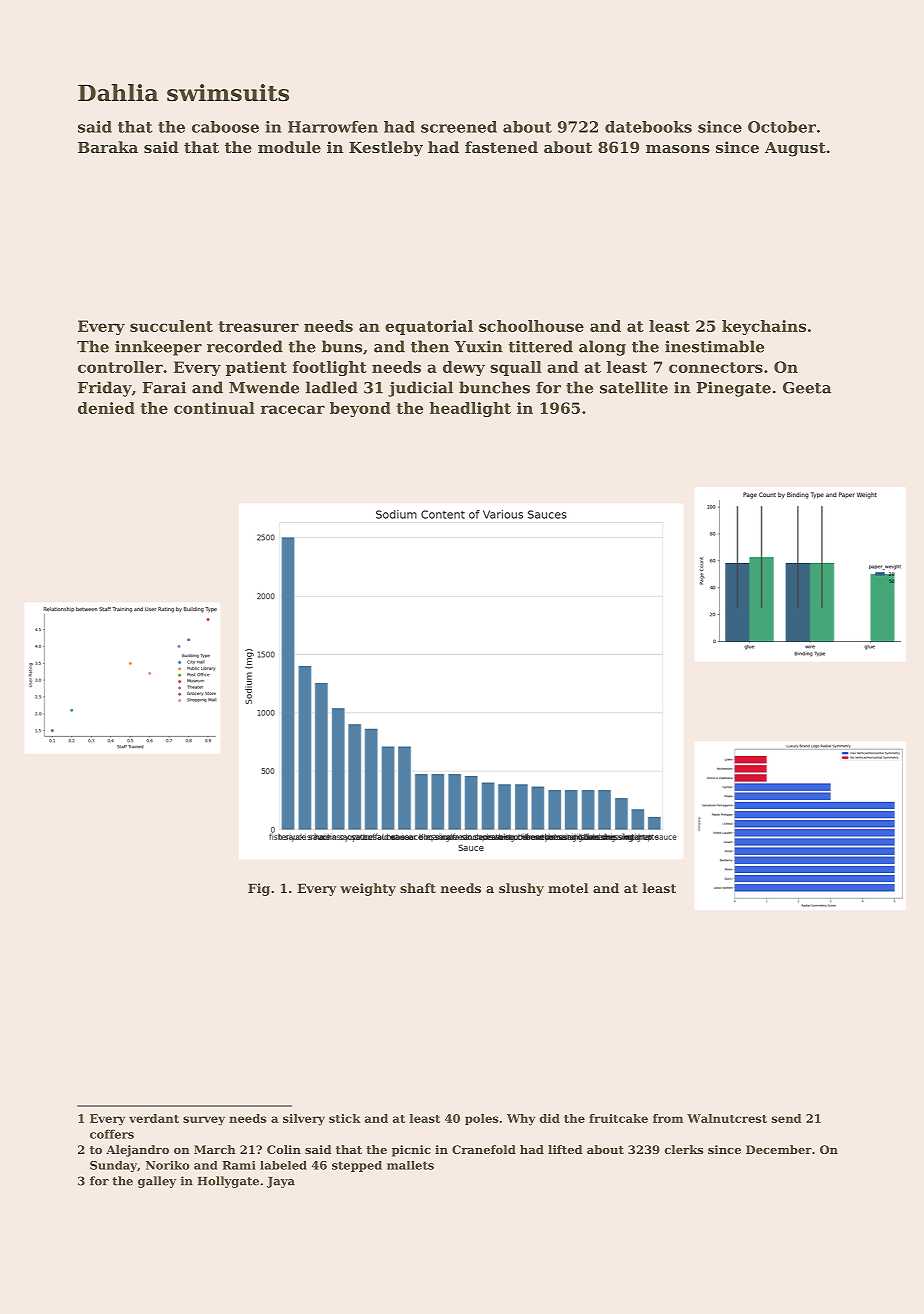 Image resolution: width=924 pixels, height=1314 pixels. What do you see at coordinates (459, 127) in the image?
I see `screened` at bounding box center [459, 127].
